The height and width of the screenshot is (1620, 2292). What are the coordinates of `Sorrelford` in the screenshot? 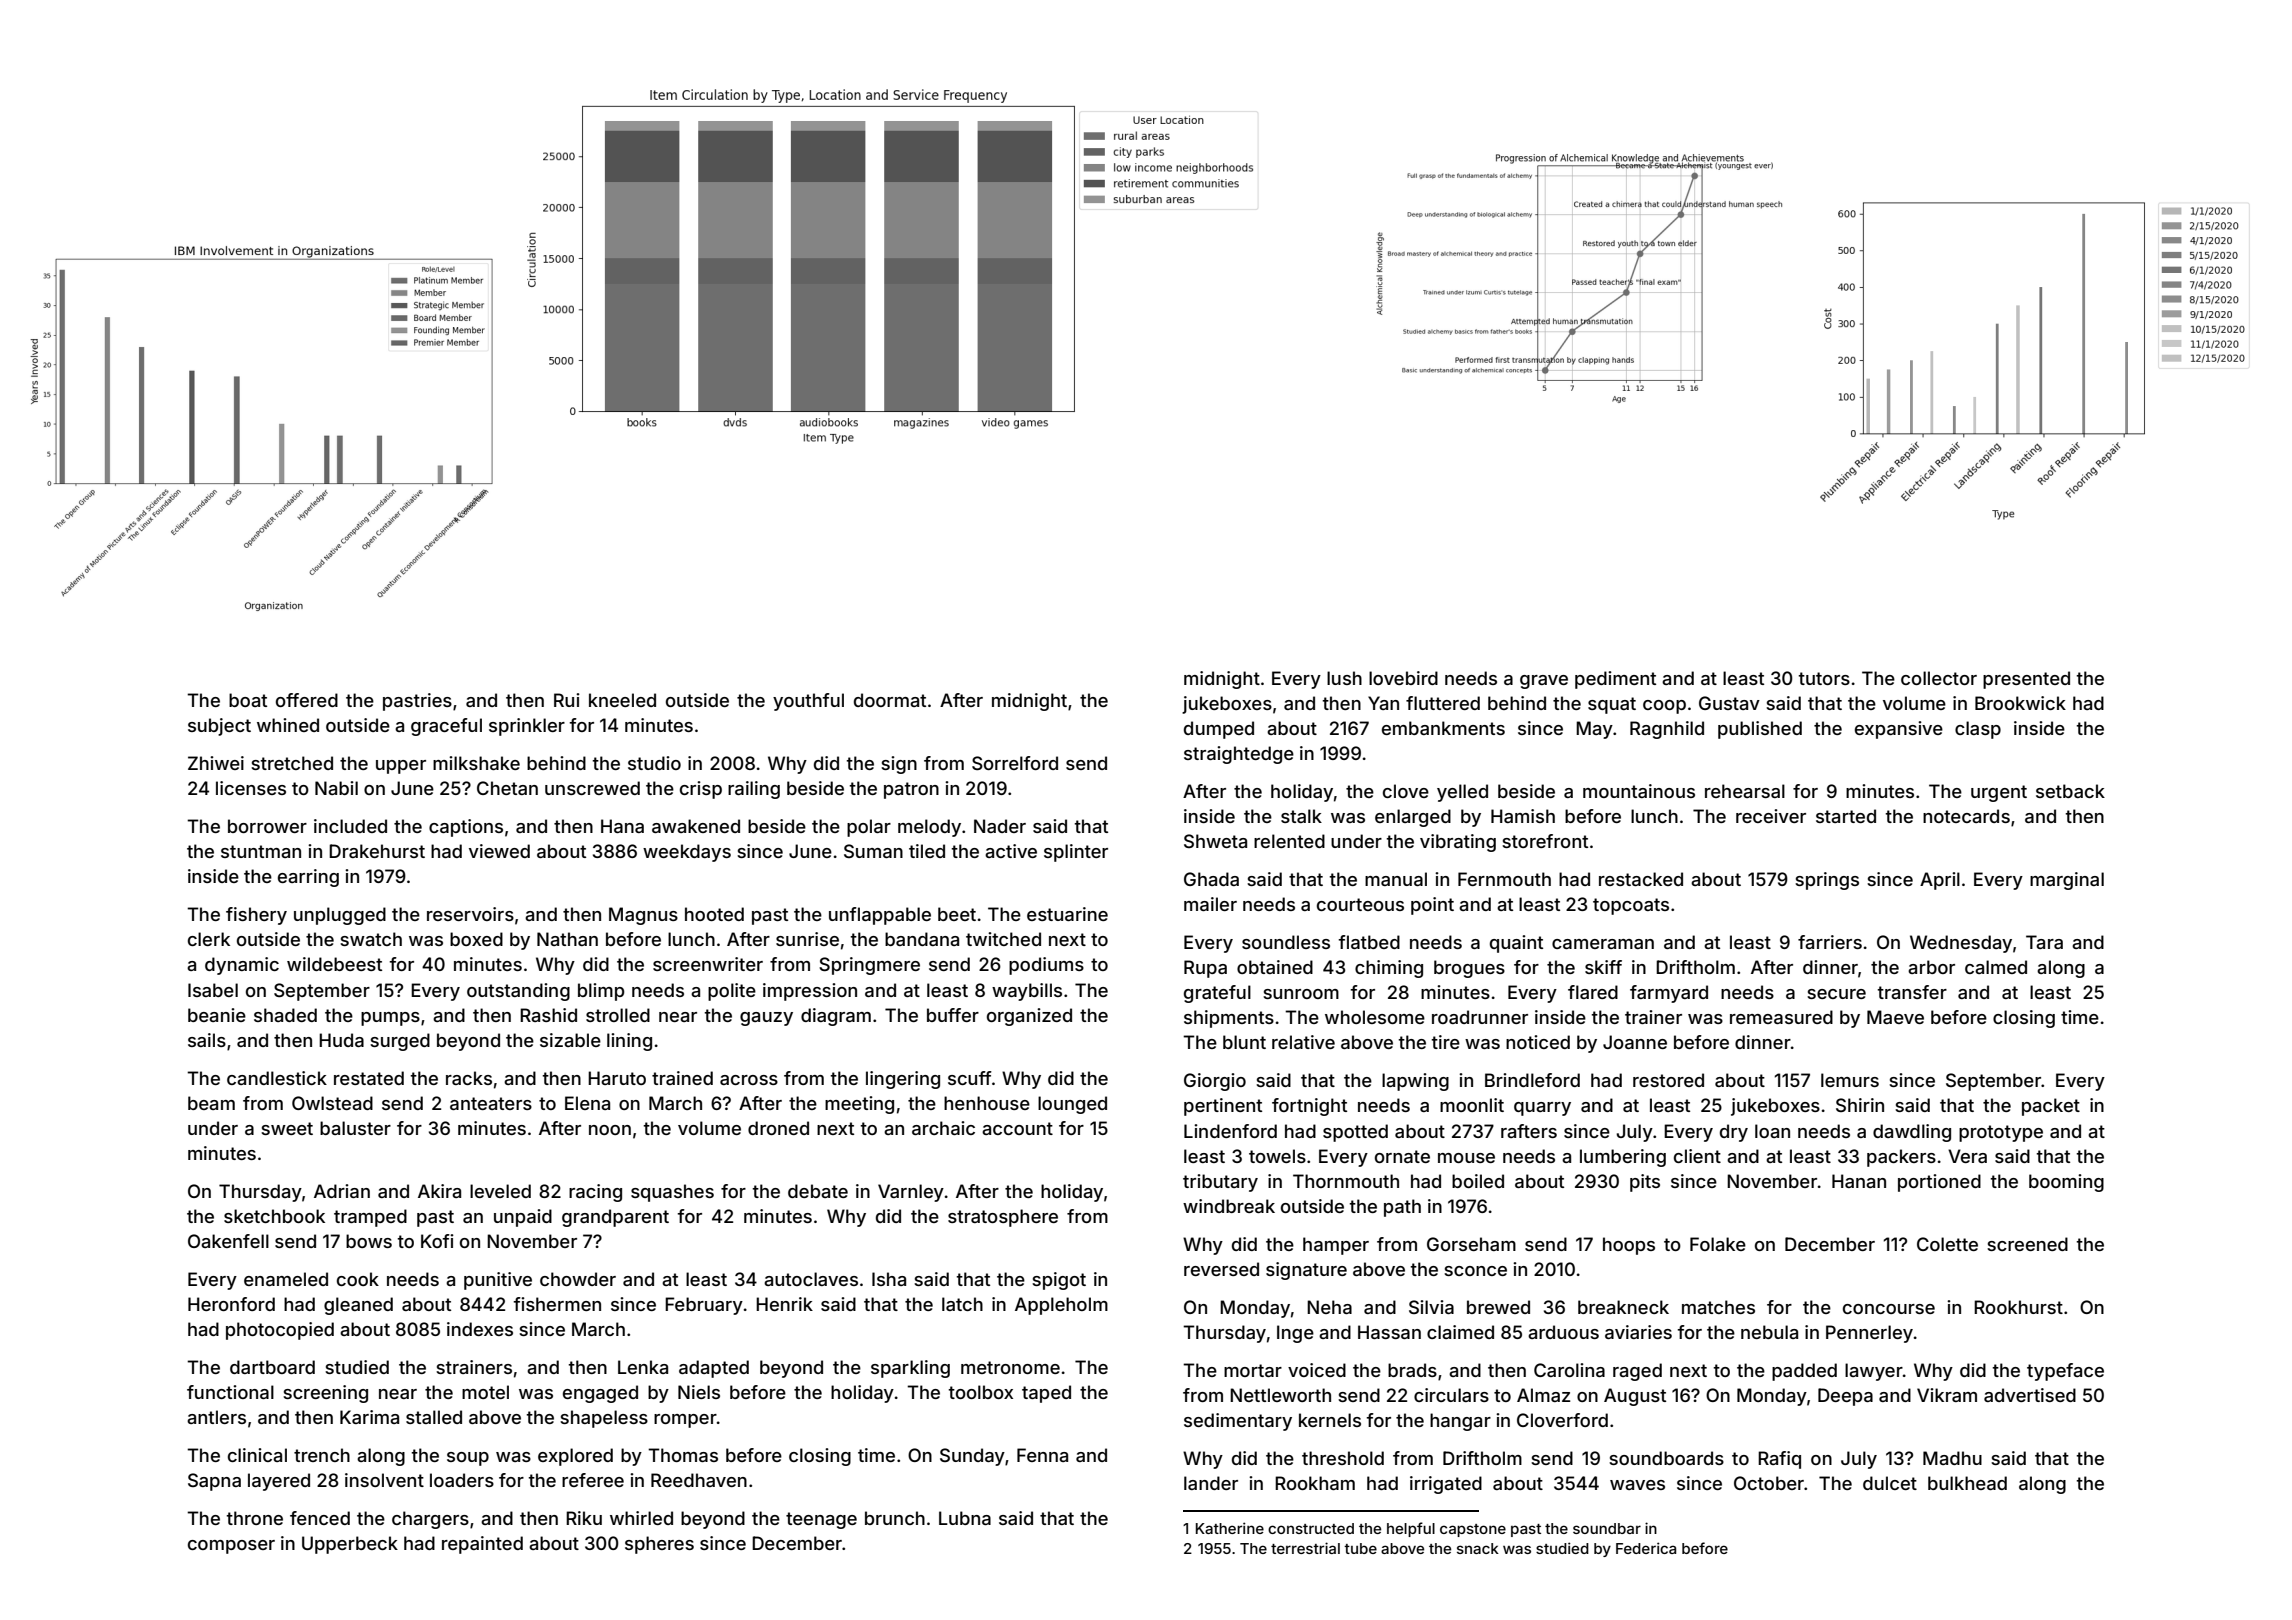 It's located at (1015, 763).
